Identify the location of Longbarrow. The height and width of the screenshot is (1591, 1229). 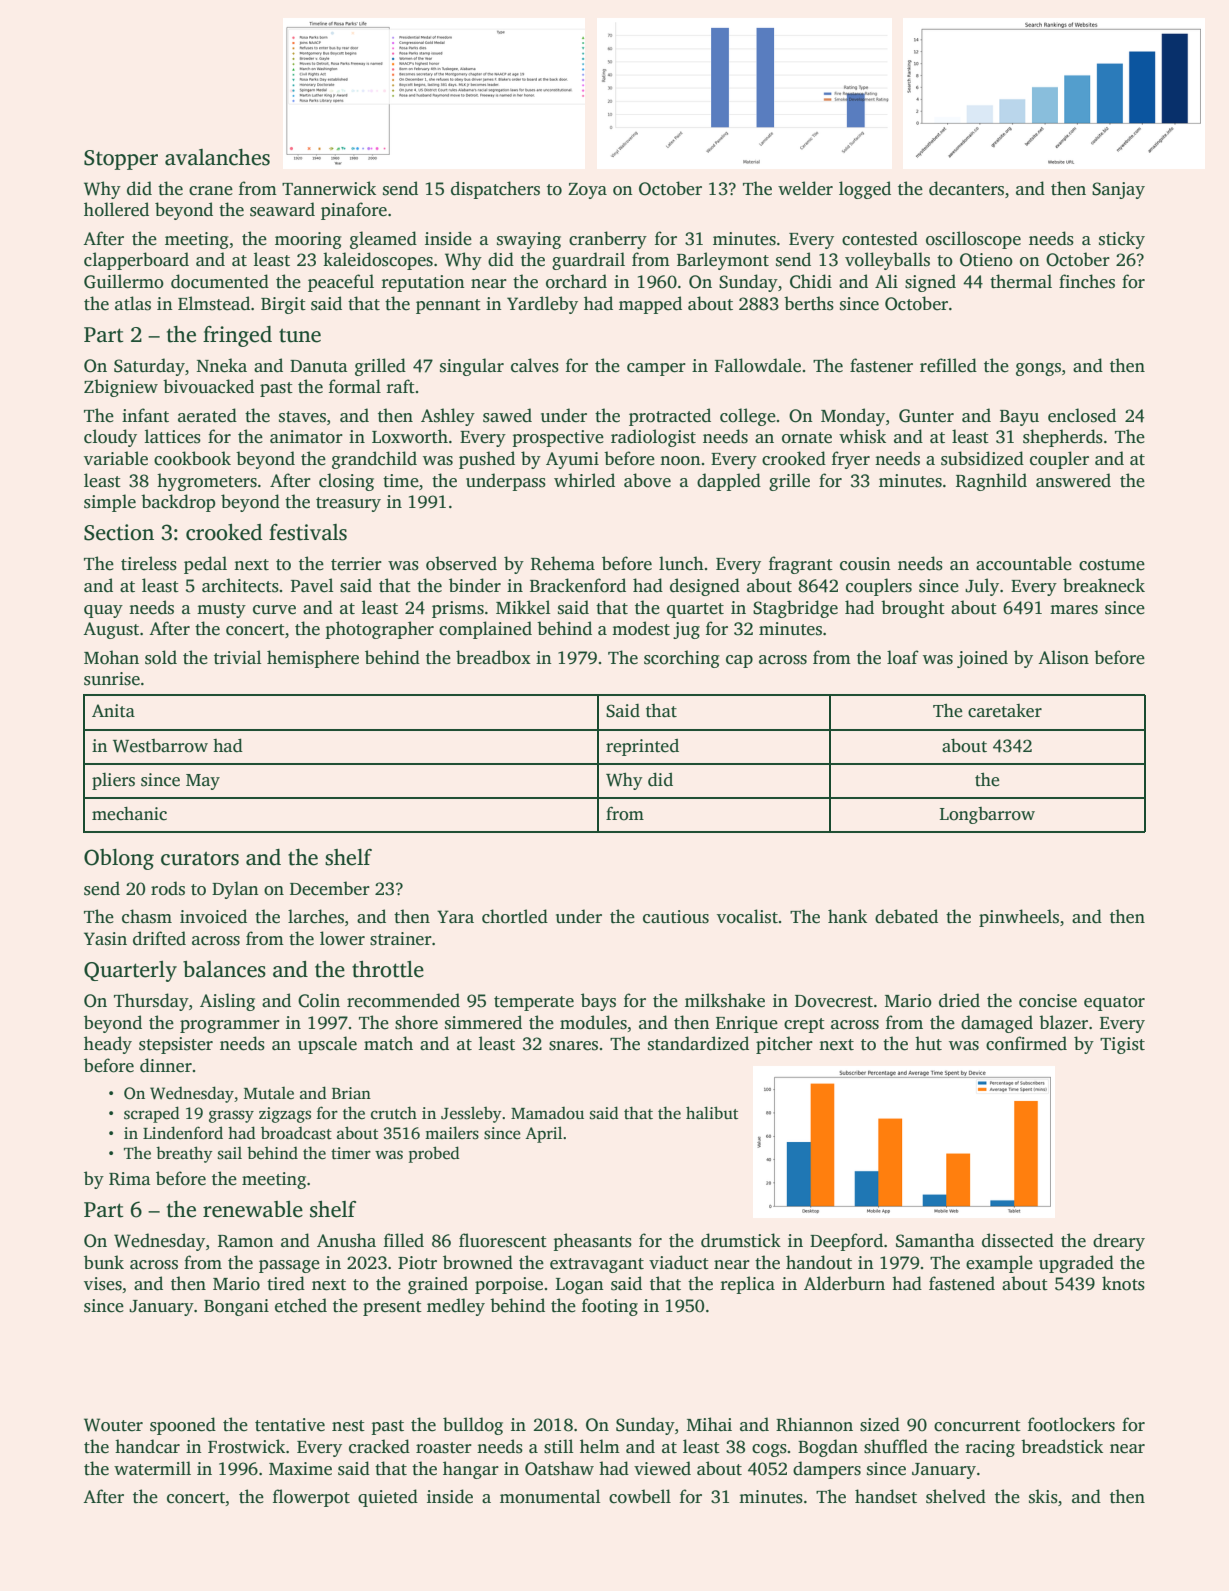
(987, 815).
